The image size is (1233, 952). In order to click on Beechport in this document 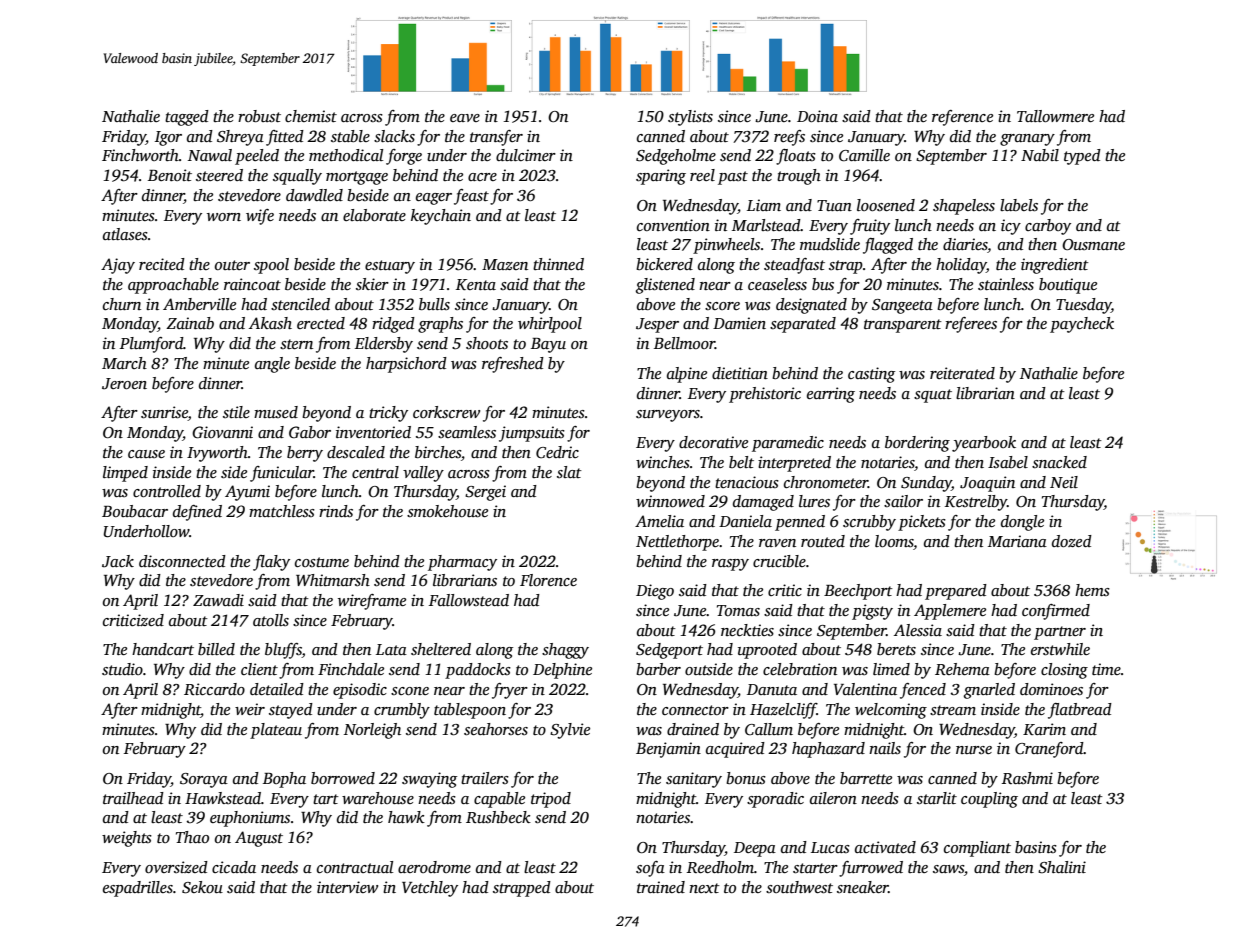, I will do `click(858, 592)`.
